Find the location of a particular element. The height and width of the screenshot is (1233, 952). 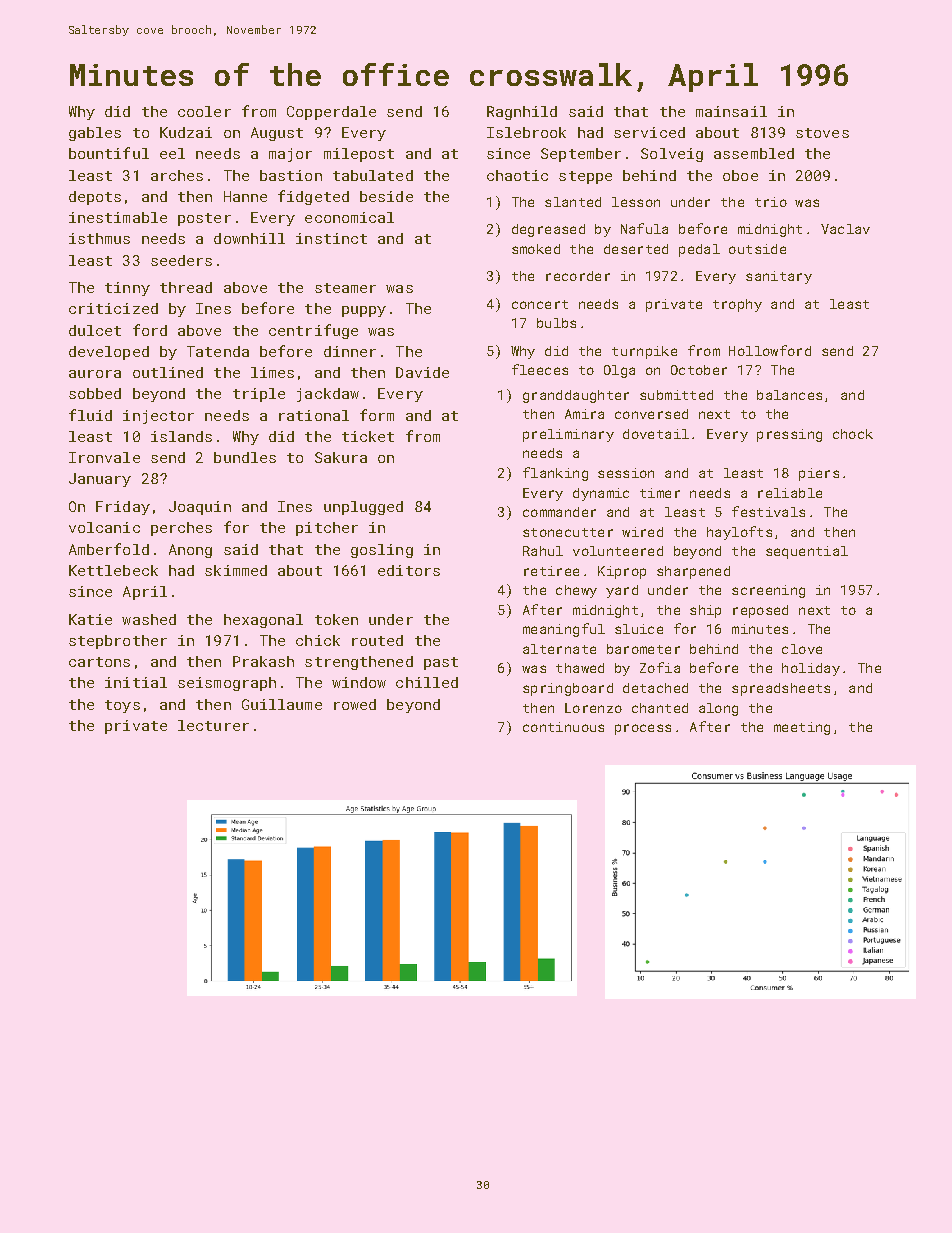

balances is located at coordinates (789, 395).
